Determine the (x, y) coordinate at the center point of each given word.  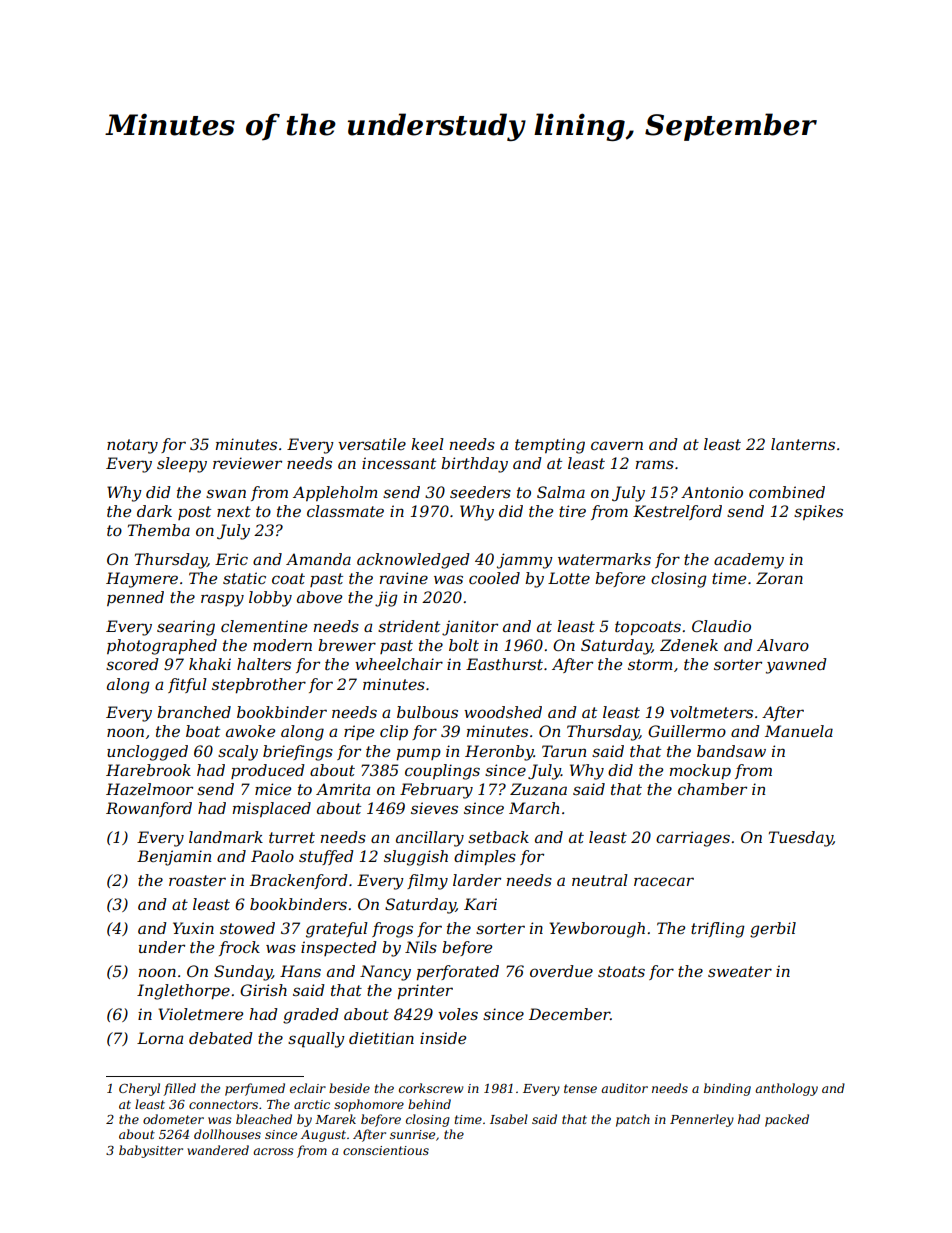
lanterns (803, 444)
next (234, 511)
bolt (464, 645)
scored (132, 664)
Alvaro (783, 645)
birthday (474, 465)
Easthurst (504, 664)
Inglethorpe (183, 992)
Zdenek (689, 645)
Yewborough (597, 930)
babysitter (151, 1151)
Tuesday (801, 839)
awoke (250, 731)
